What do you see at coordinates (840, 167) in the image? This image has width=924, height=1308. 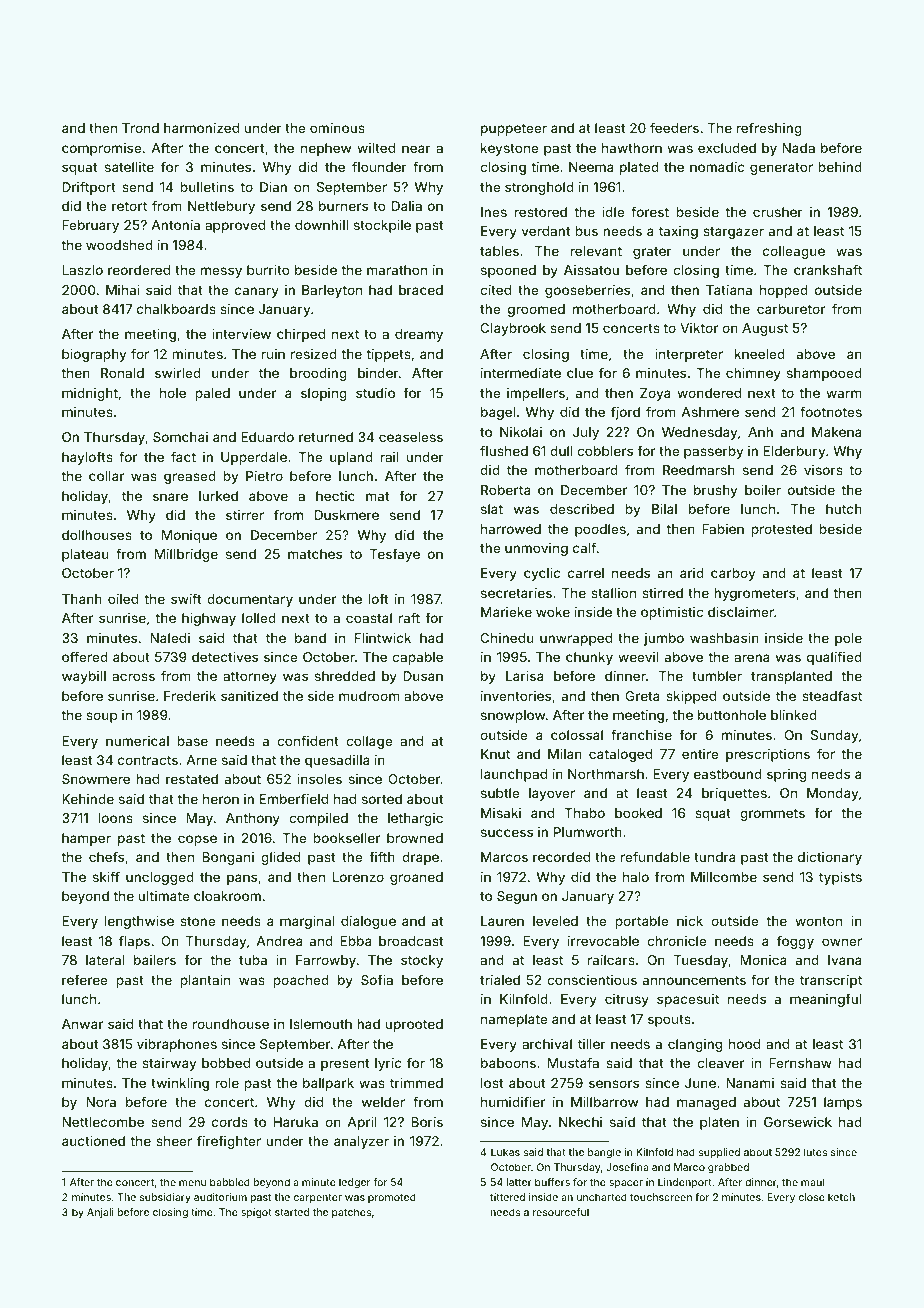 I see `behind` at bounding box center [840, 167].
